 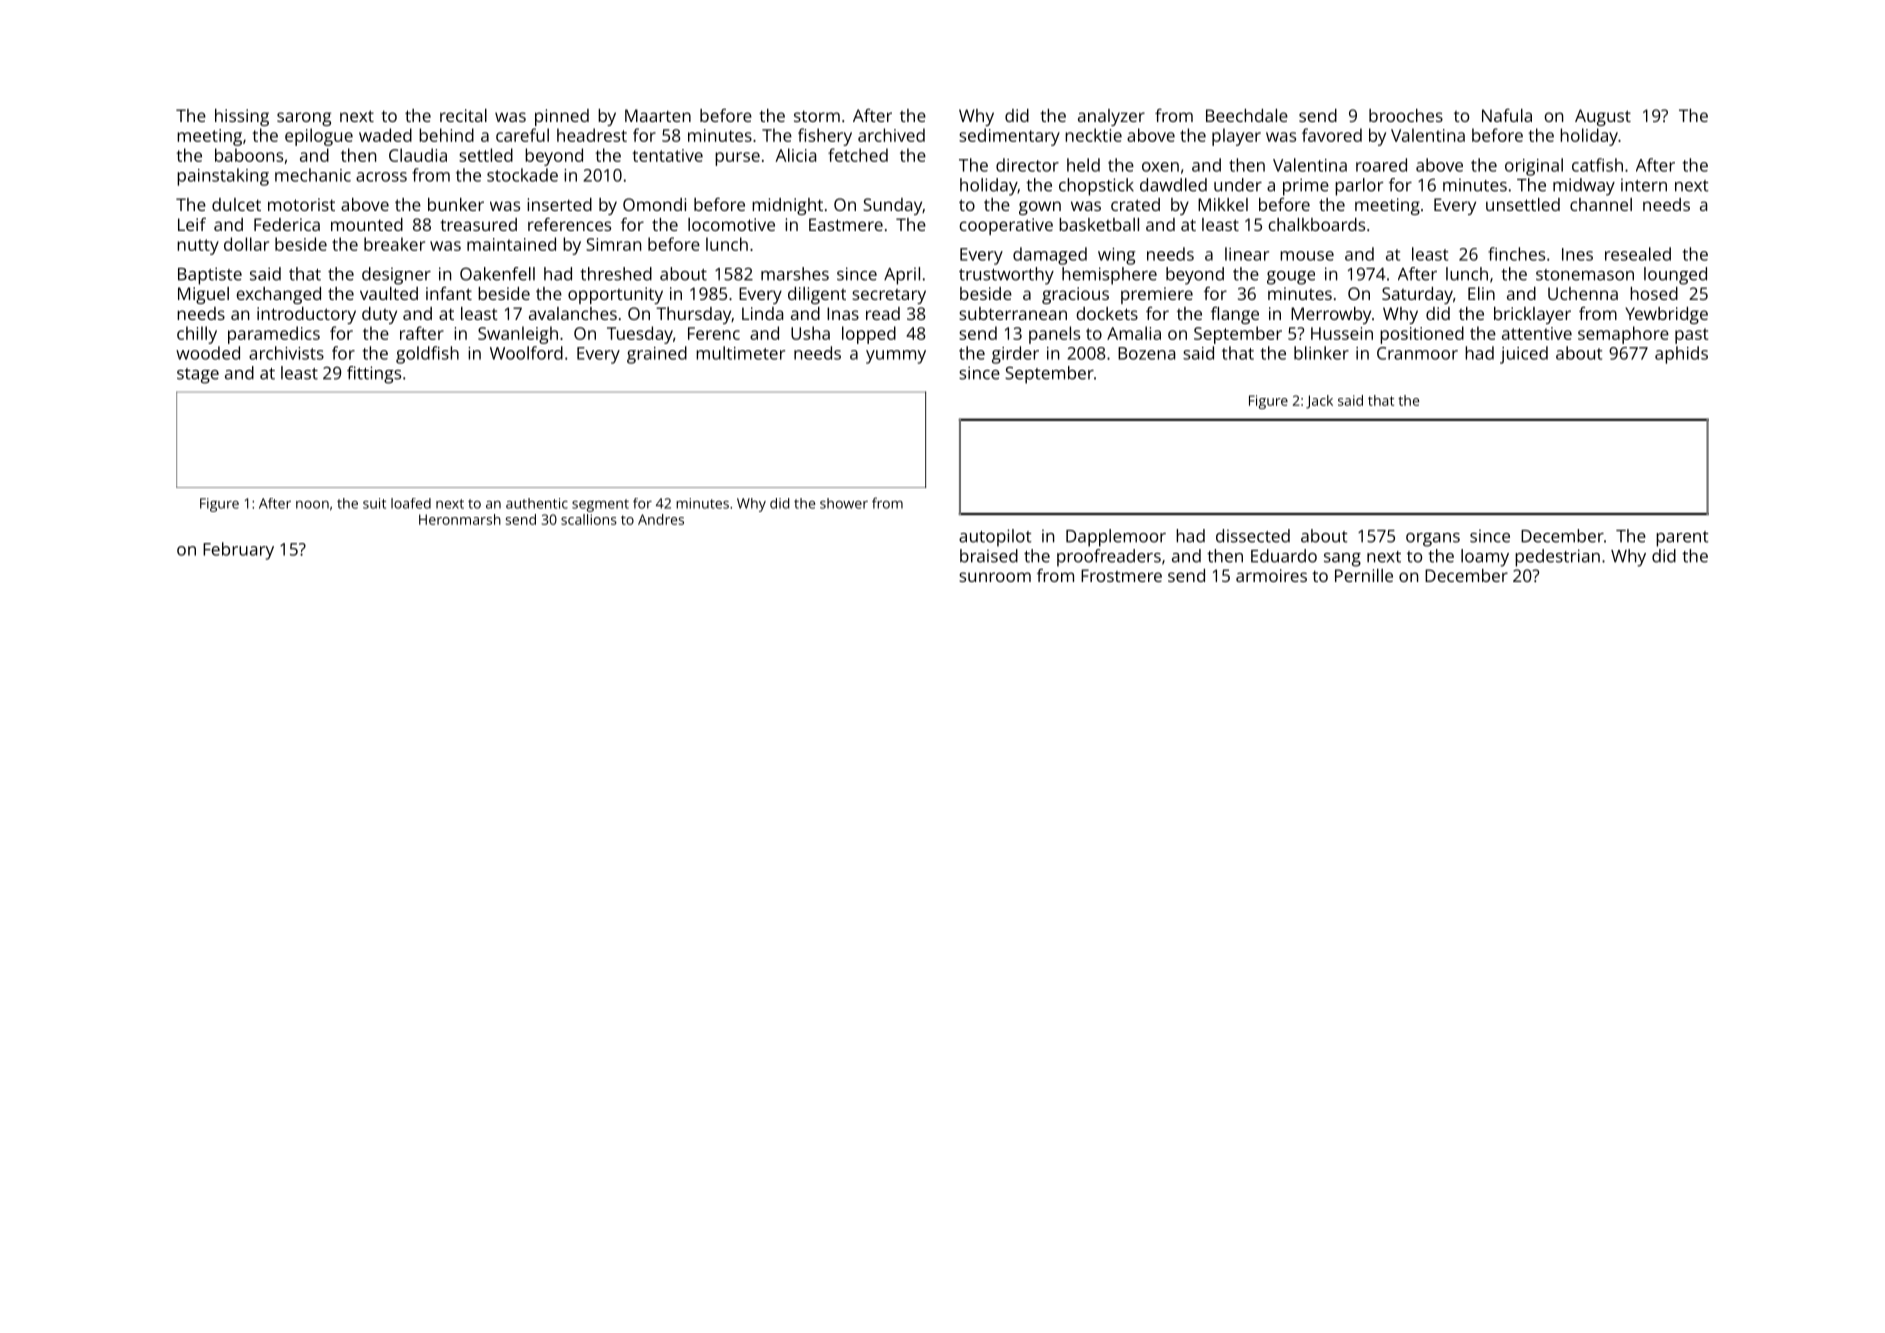 What do you see at coordinates (1417, 295) in the screenshot?
I see `Saturday` at bounding box center [1417, 295].
